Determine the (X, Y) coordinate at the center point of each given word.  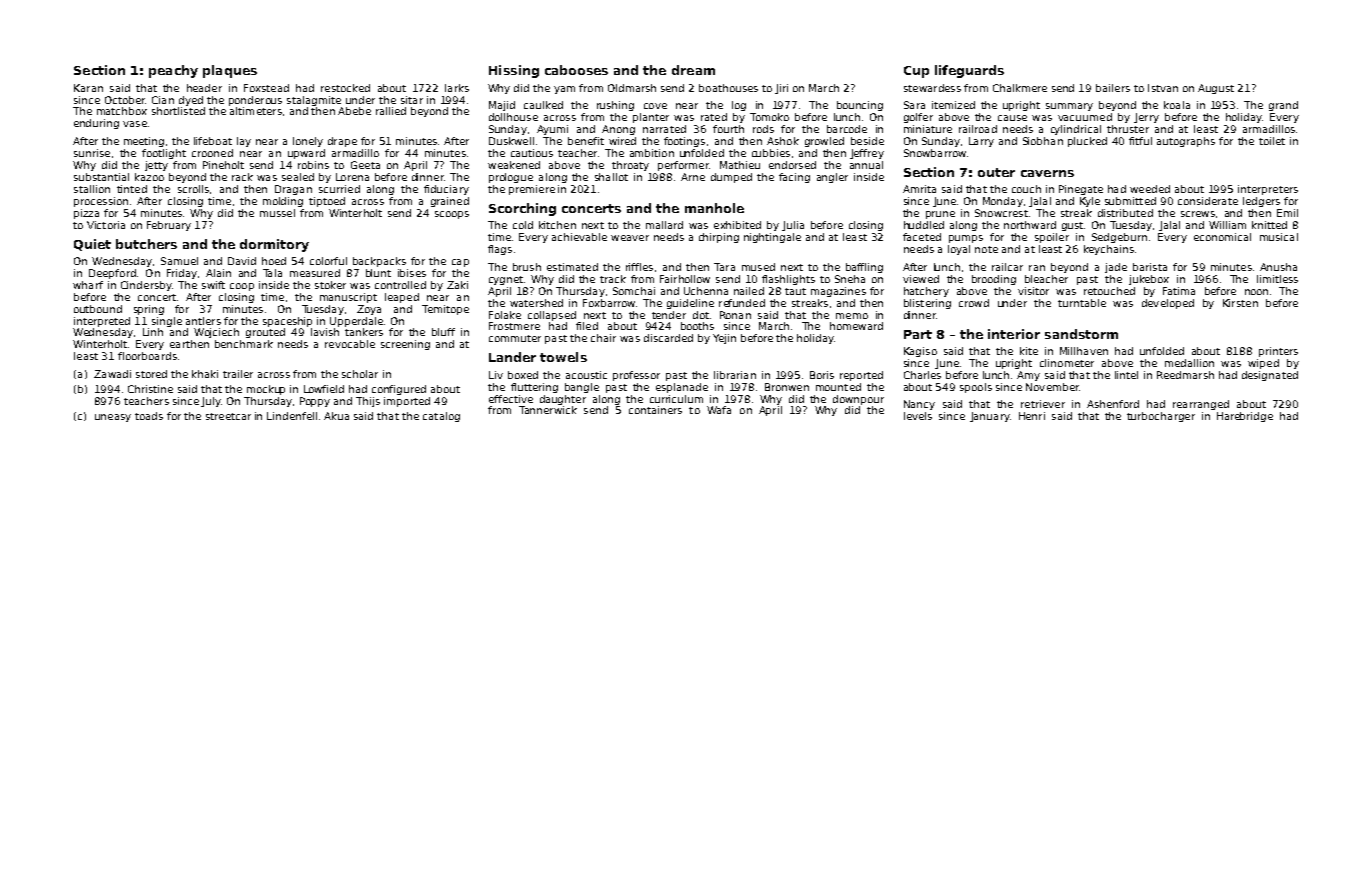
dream (693, 70)
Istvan (1163, 88)
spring (149, 310)
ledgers (1261, 202)
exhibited (737, 225)
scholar (360, 374)
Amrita (919, 189)
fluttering (534, 388)
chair (603, 338)
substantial (101, 177)
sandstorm (1081, 334)
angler (832, 178)
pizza (86, 214)
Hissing (514, 71)
